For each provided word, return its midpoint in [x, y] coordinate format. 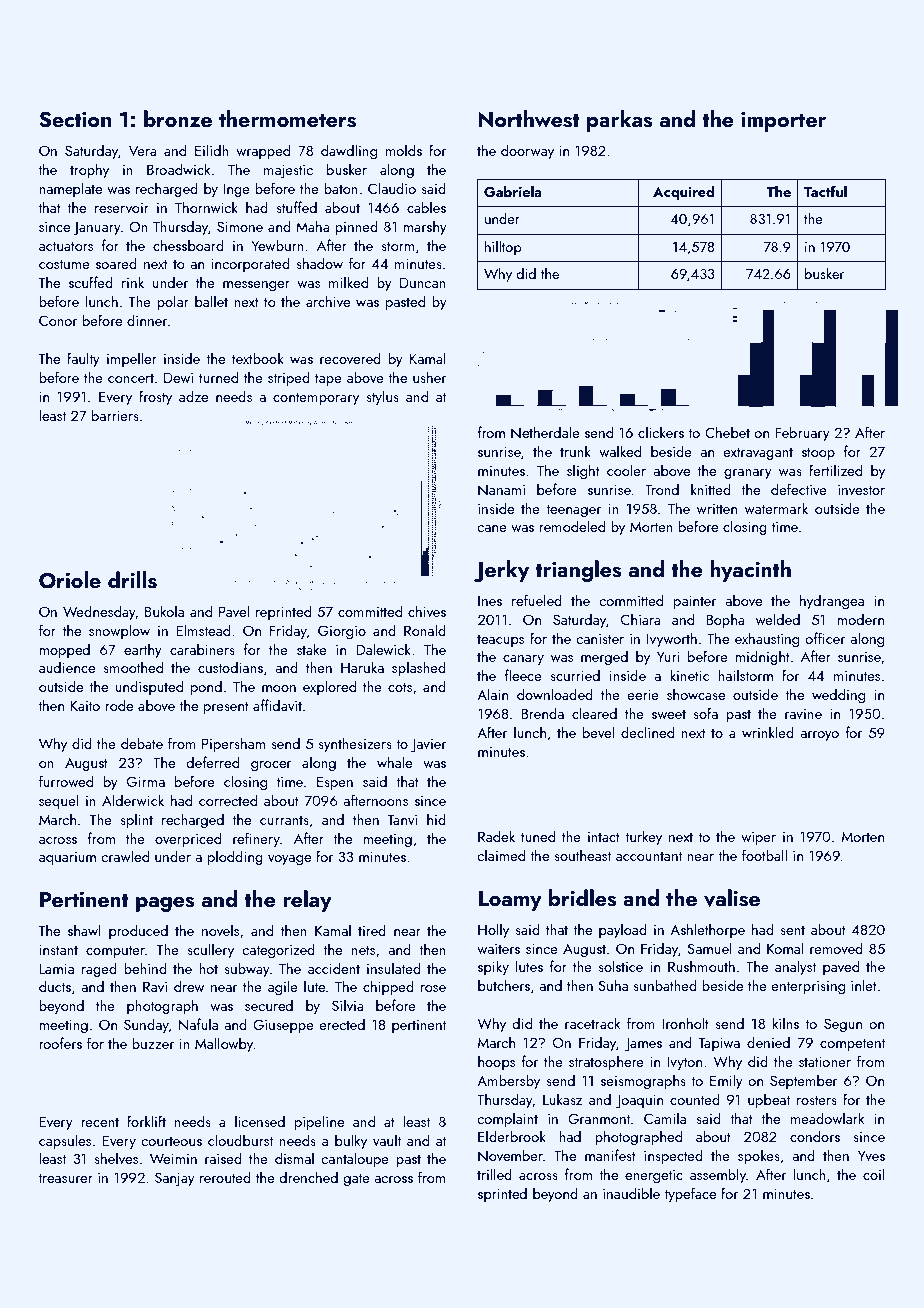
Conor [58, 320]
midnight [762, 657]
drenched [309, 1177]
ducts [55, 986]
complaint [507, 1119]
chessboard [188, 245]
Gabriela [513, 191]
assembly [718, 1175]
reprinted [283, 612]
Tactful [825, 191]
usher [429, 377]
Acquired [683, 192]
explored [329, 687]
